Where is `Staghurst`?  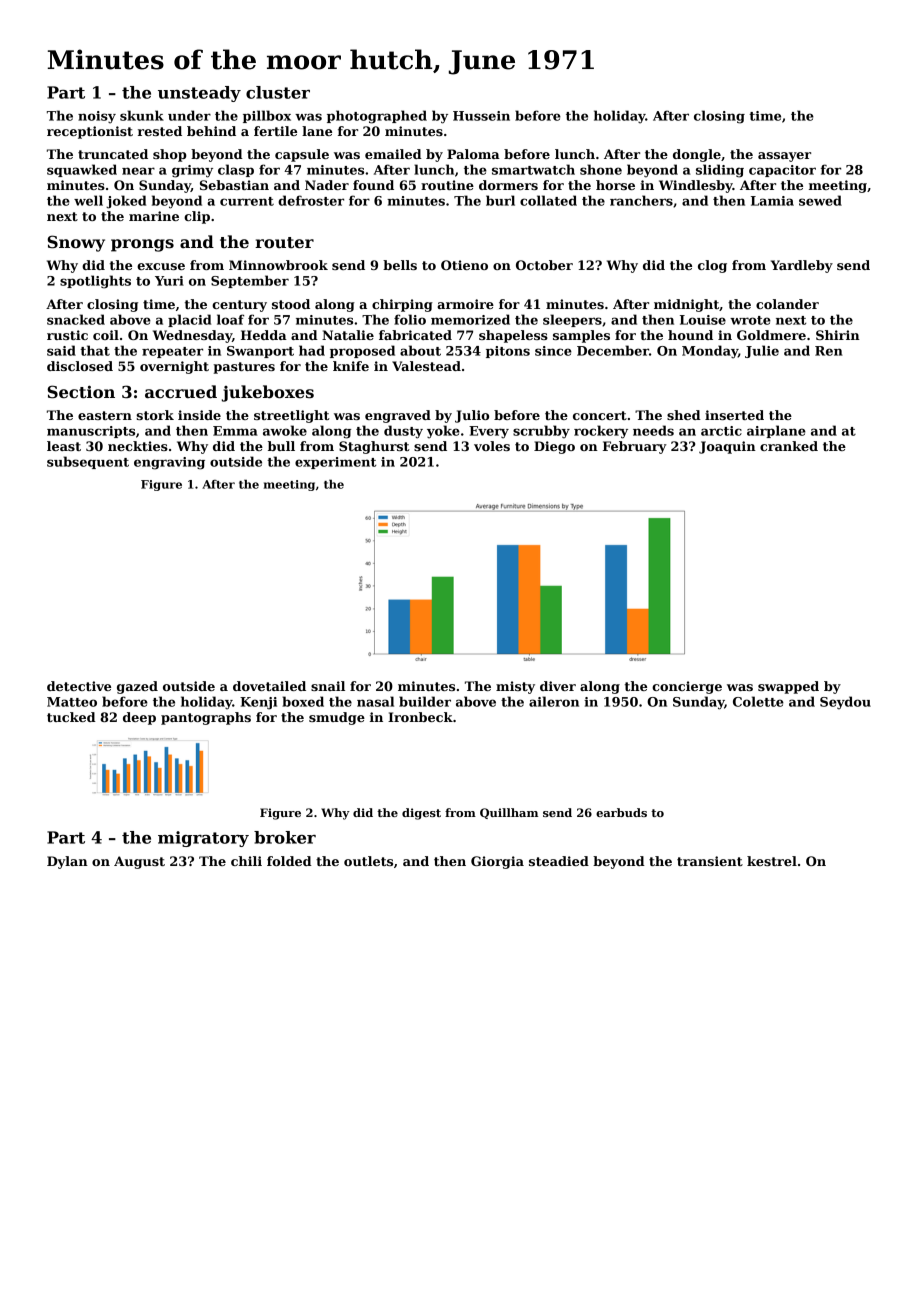 Staghurst is located at coordinates (374, 447).
